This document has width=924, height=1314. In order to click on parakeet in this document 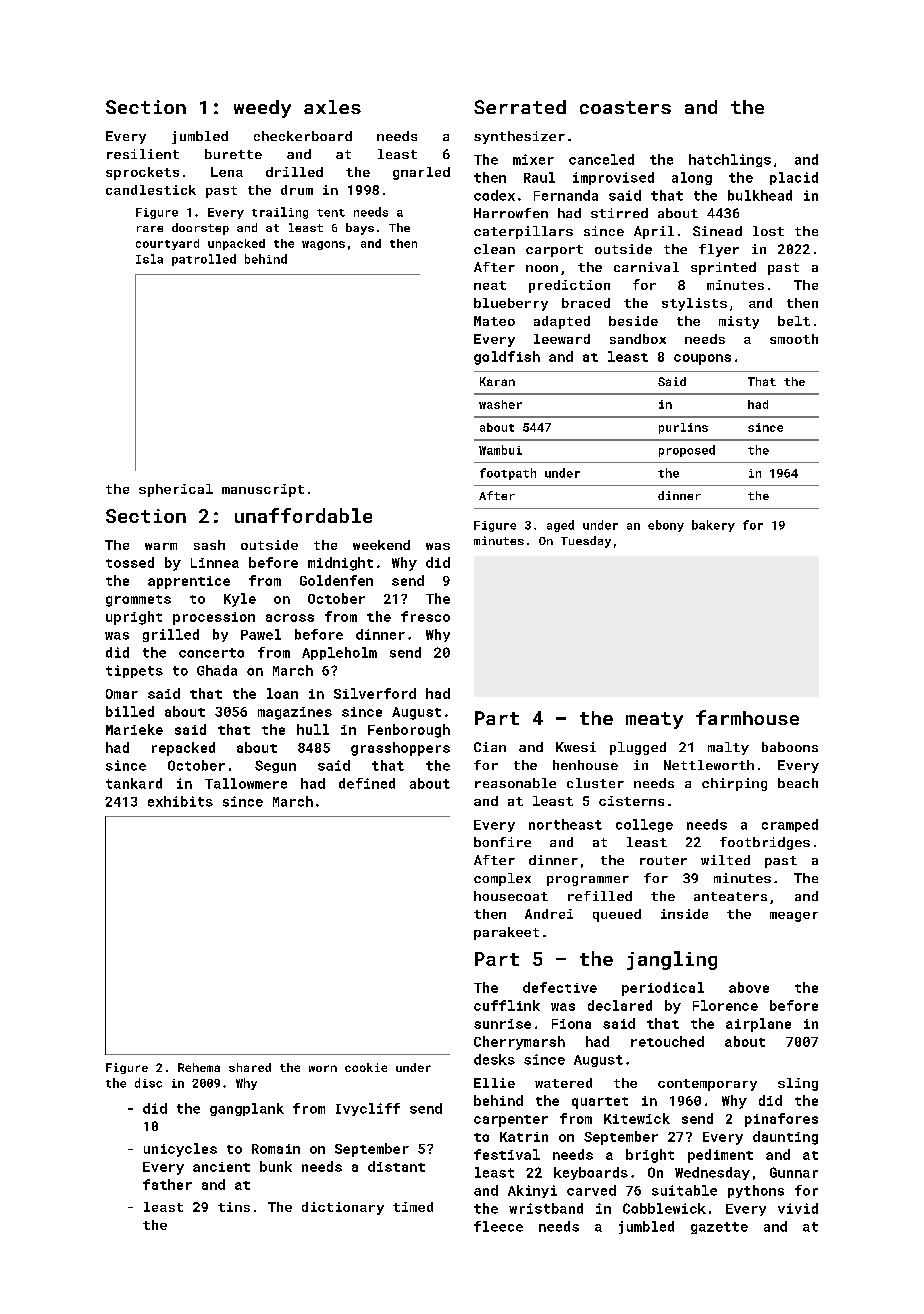, I will do `click(506, 933)`.
